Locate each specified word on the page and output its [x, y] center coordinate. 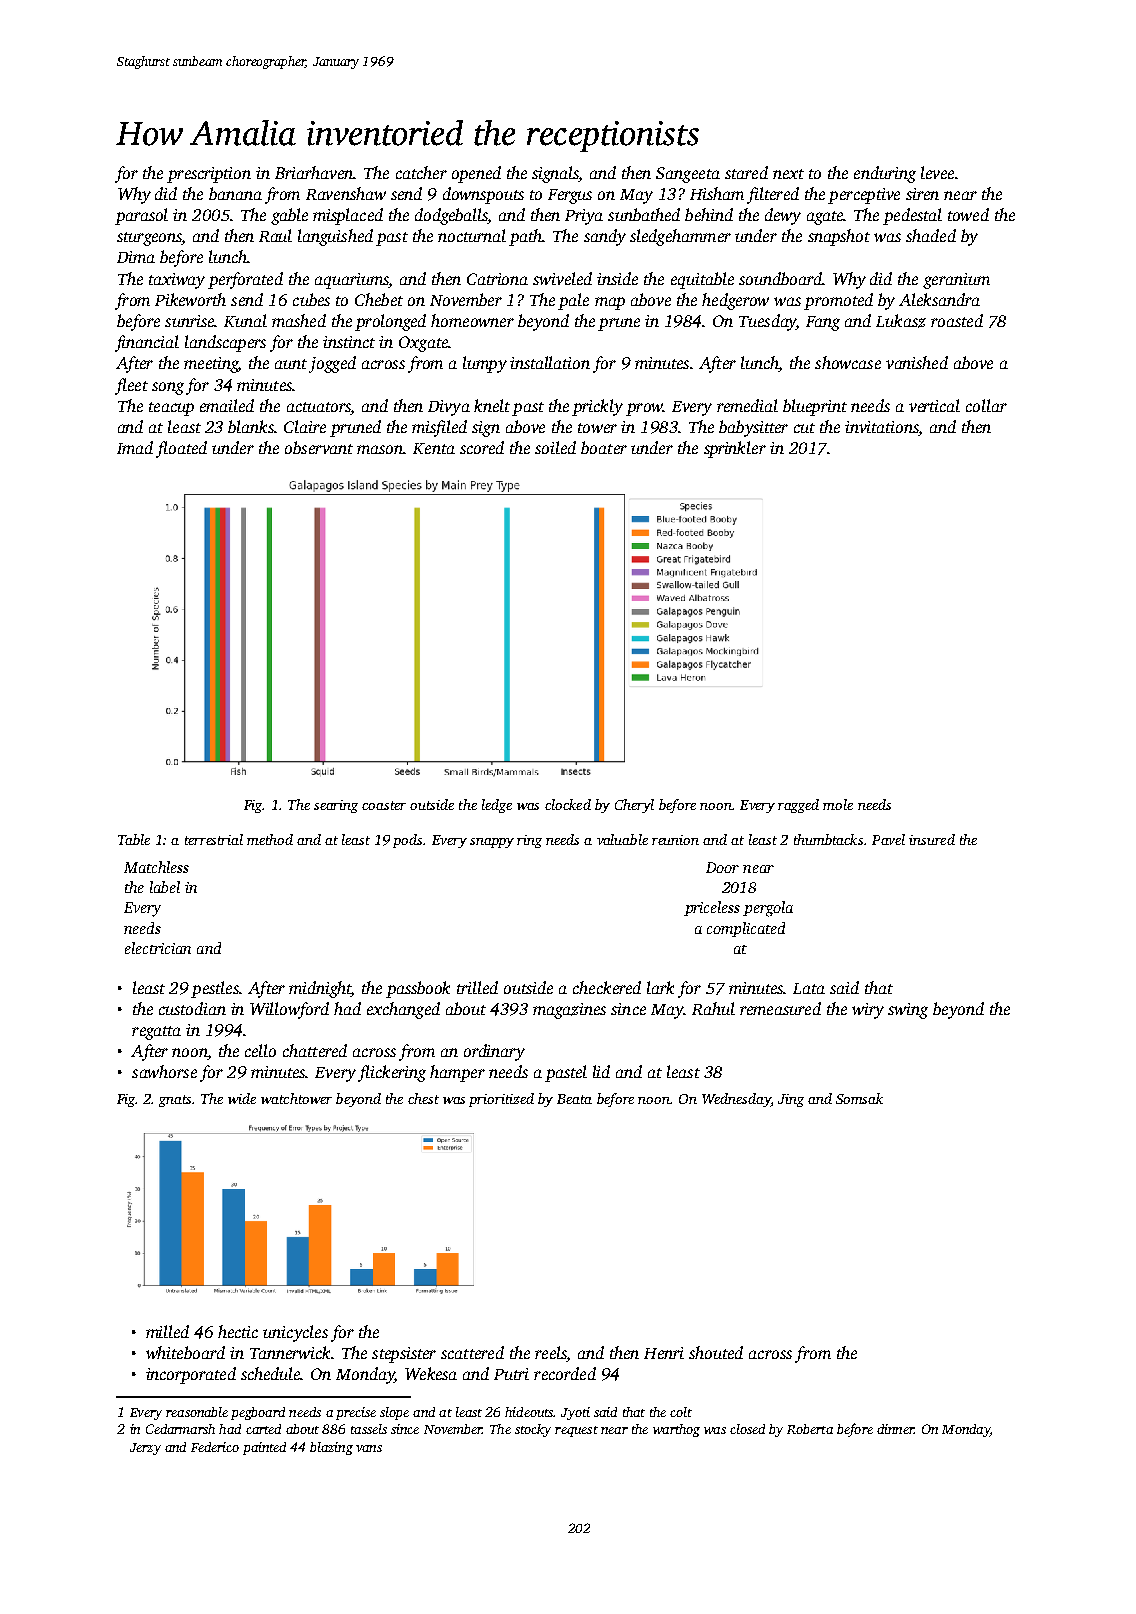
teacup [171, 409]
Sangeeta [688, 175]
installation [550, 362]
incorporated [191, 1375]
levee [937, 172]
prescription [209, 175]
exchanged [403, 1010]
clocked [568, 804]
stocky [533, 1430]
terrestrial [214, 839]
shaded [931, 235]
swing [908, 1011]
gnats [175, 1101]
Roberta [810, 1429]
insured [932, 839]
